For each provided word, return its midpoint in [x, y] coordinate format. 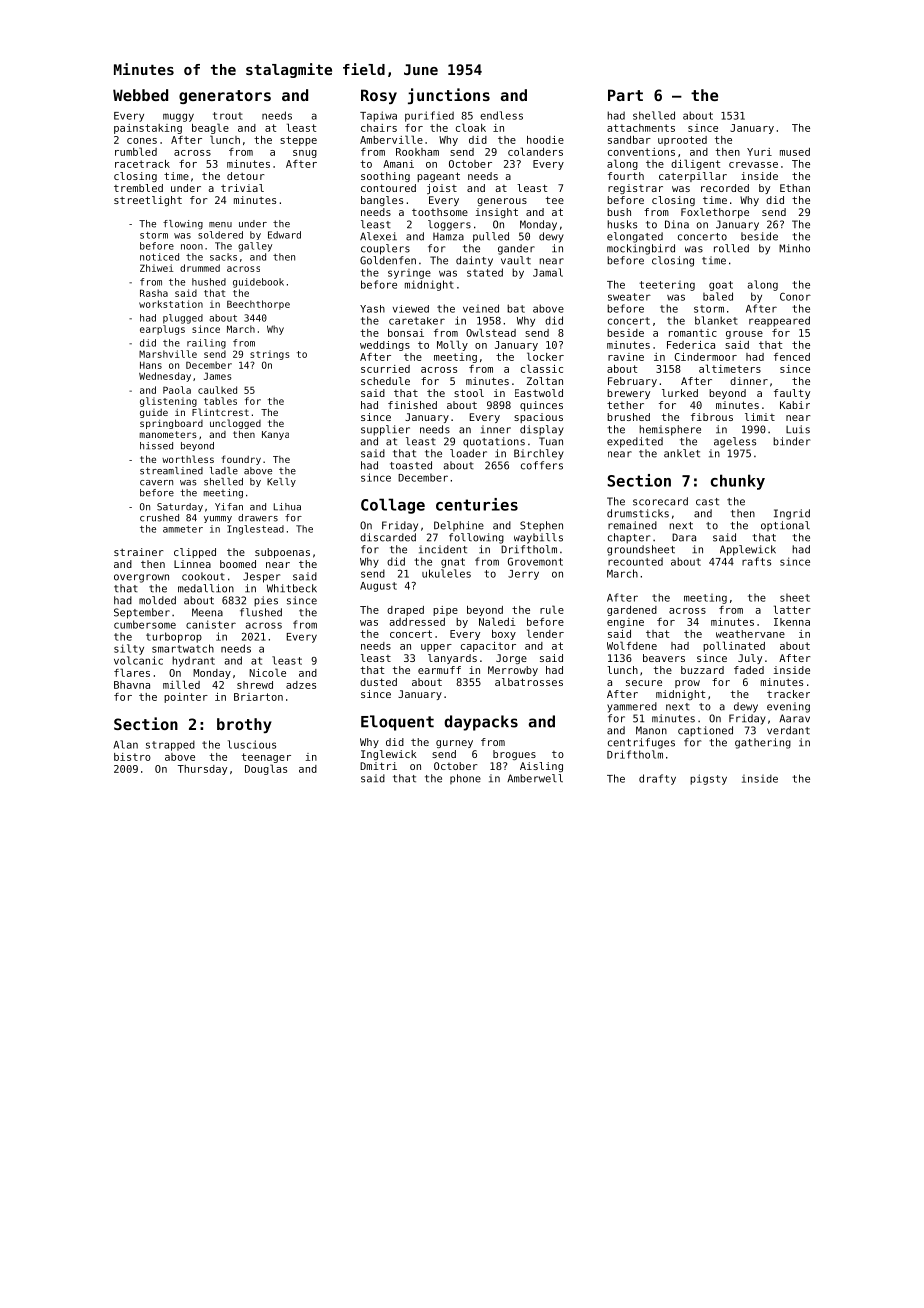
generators [225, 97]
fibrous [712, 417]
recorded [725, 188]
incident [443, 549]
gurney [454, 744]
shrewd [255, 685]
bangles [382, 201]
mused [795, 152]
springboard [171, 424]
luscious [252, 744]
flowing [183, 225]
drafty [657, 779]
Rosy [379, 96]
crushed [159, 518]
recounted [635, 561]
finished [412, 405]
